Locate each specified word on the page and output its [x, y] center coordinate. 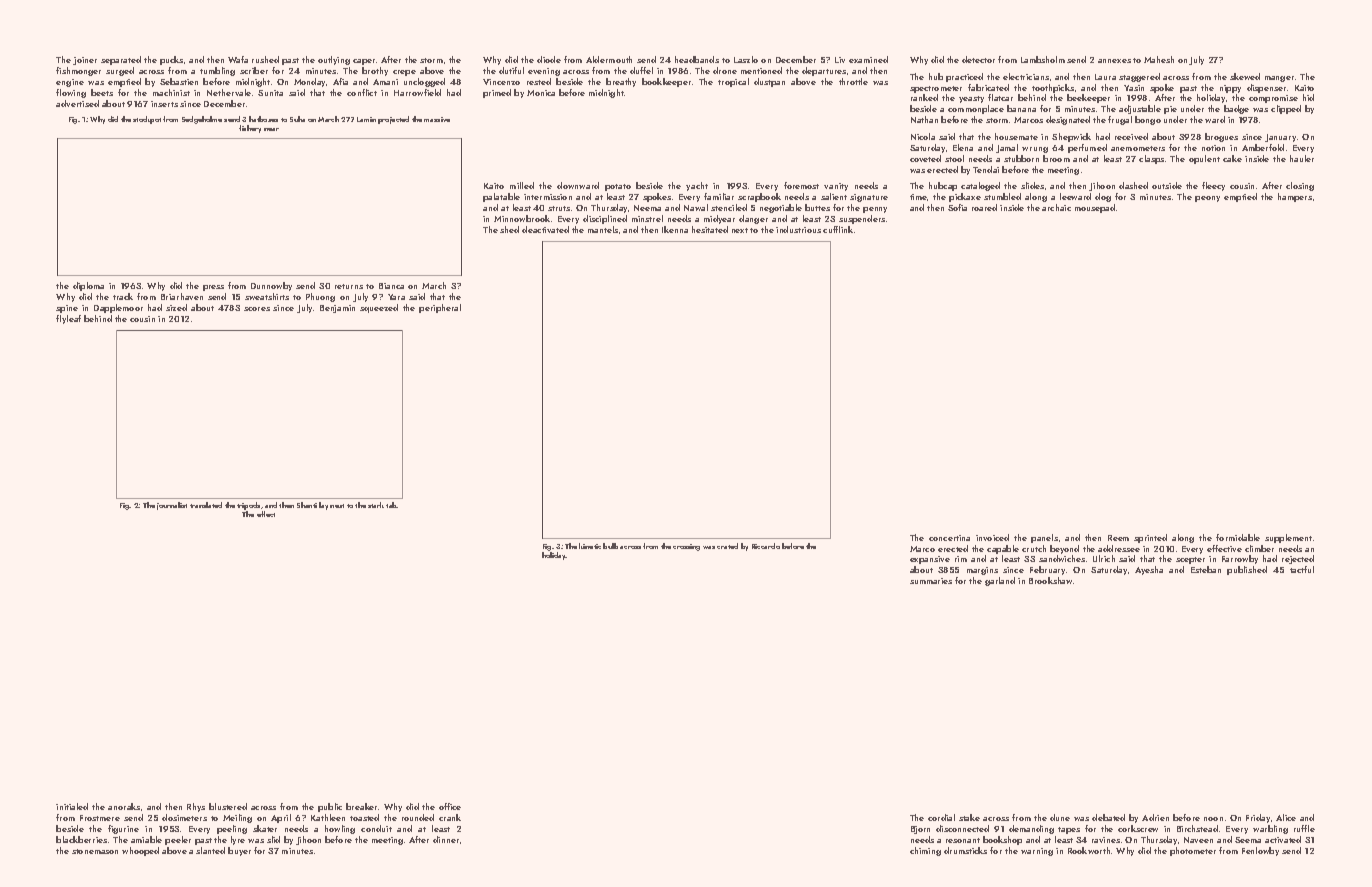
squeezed [379, 308]
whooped [140, 851]
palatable [501, 197]
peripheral [440, 308]
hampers [1295, 197]
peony [1207, 199]
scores [257, 309]
